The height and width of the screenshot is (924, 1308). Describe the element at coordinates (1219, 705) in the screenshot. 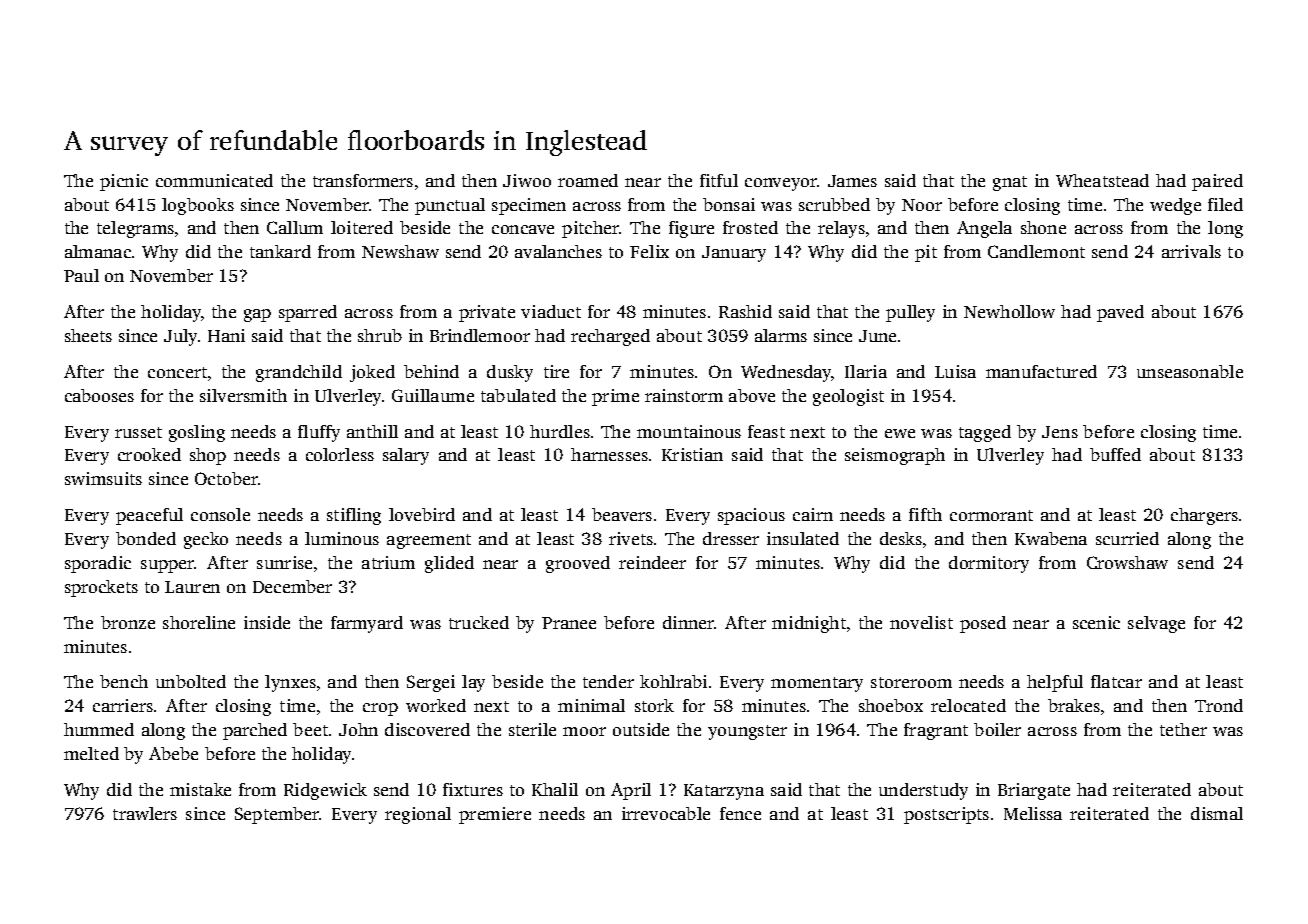

I see `Trond` at that location.
